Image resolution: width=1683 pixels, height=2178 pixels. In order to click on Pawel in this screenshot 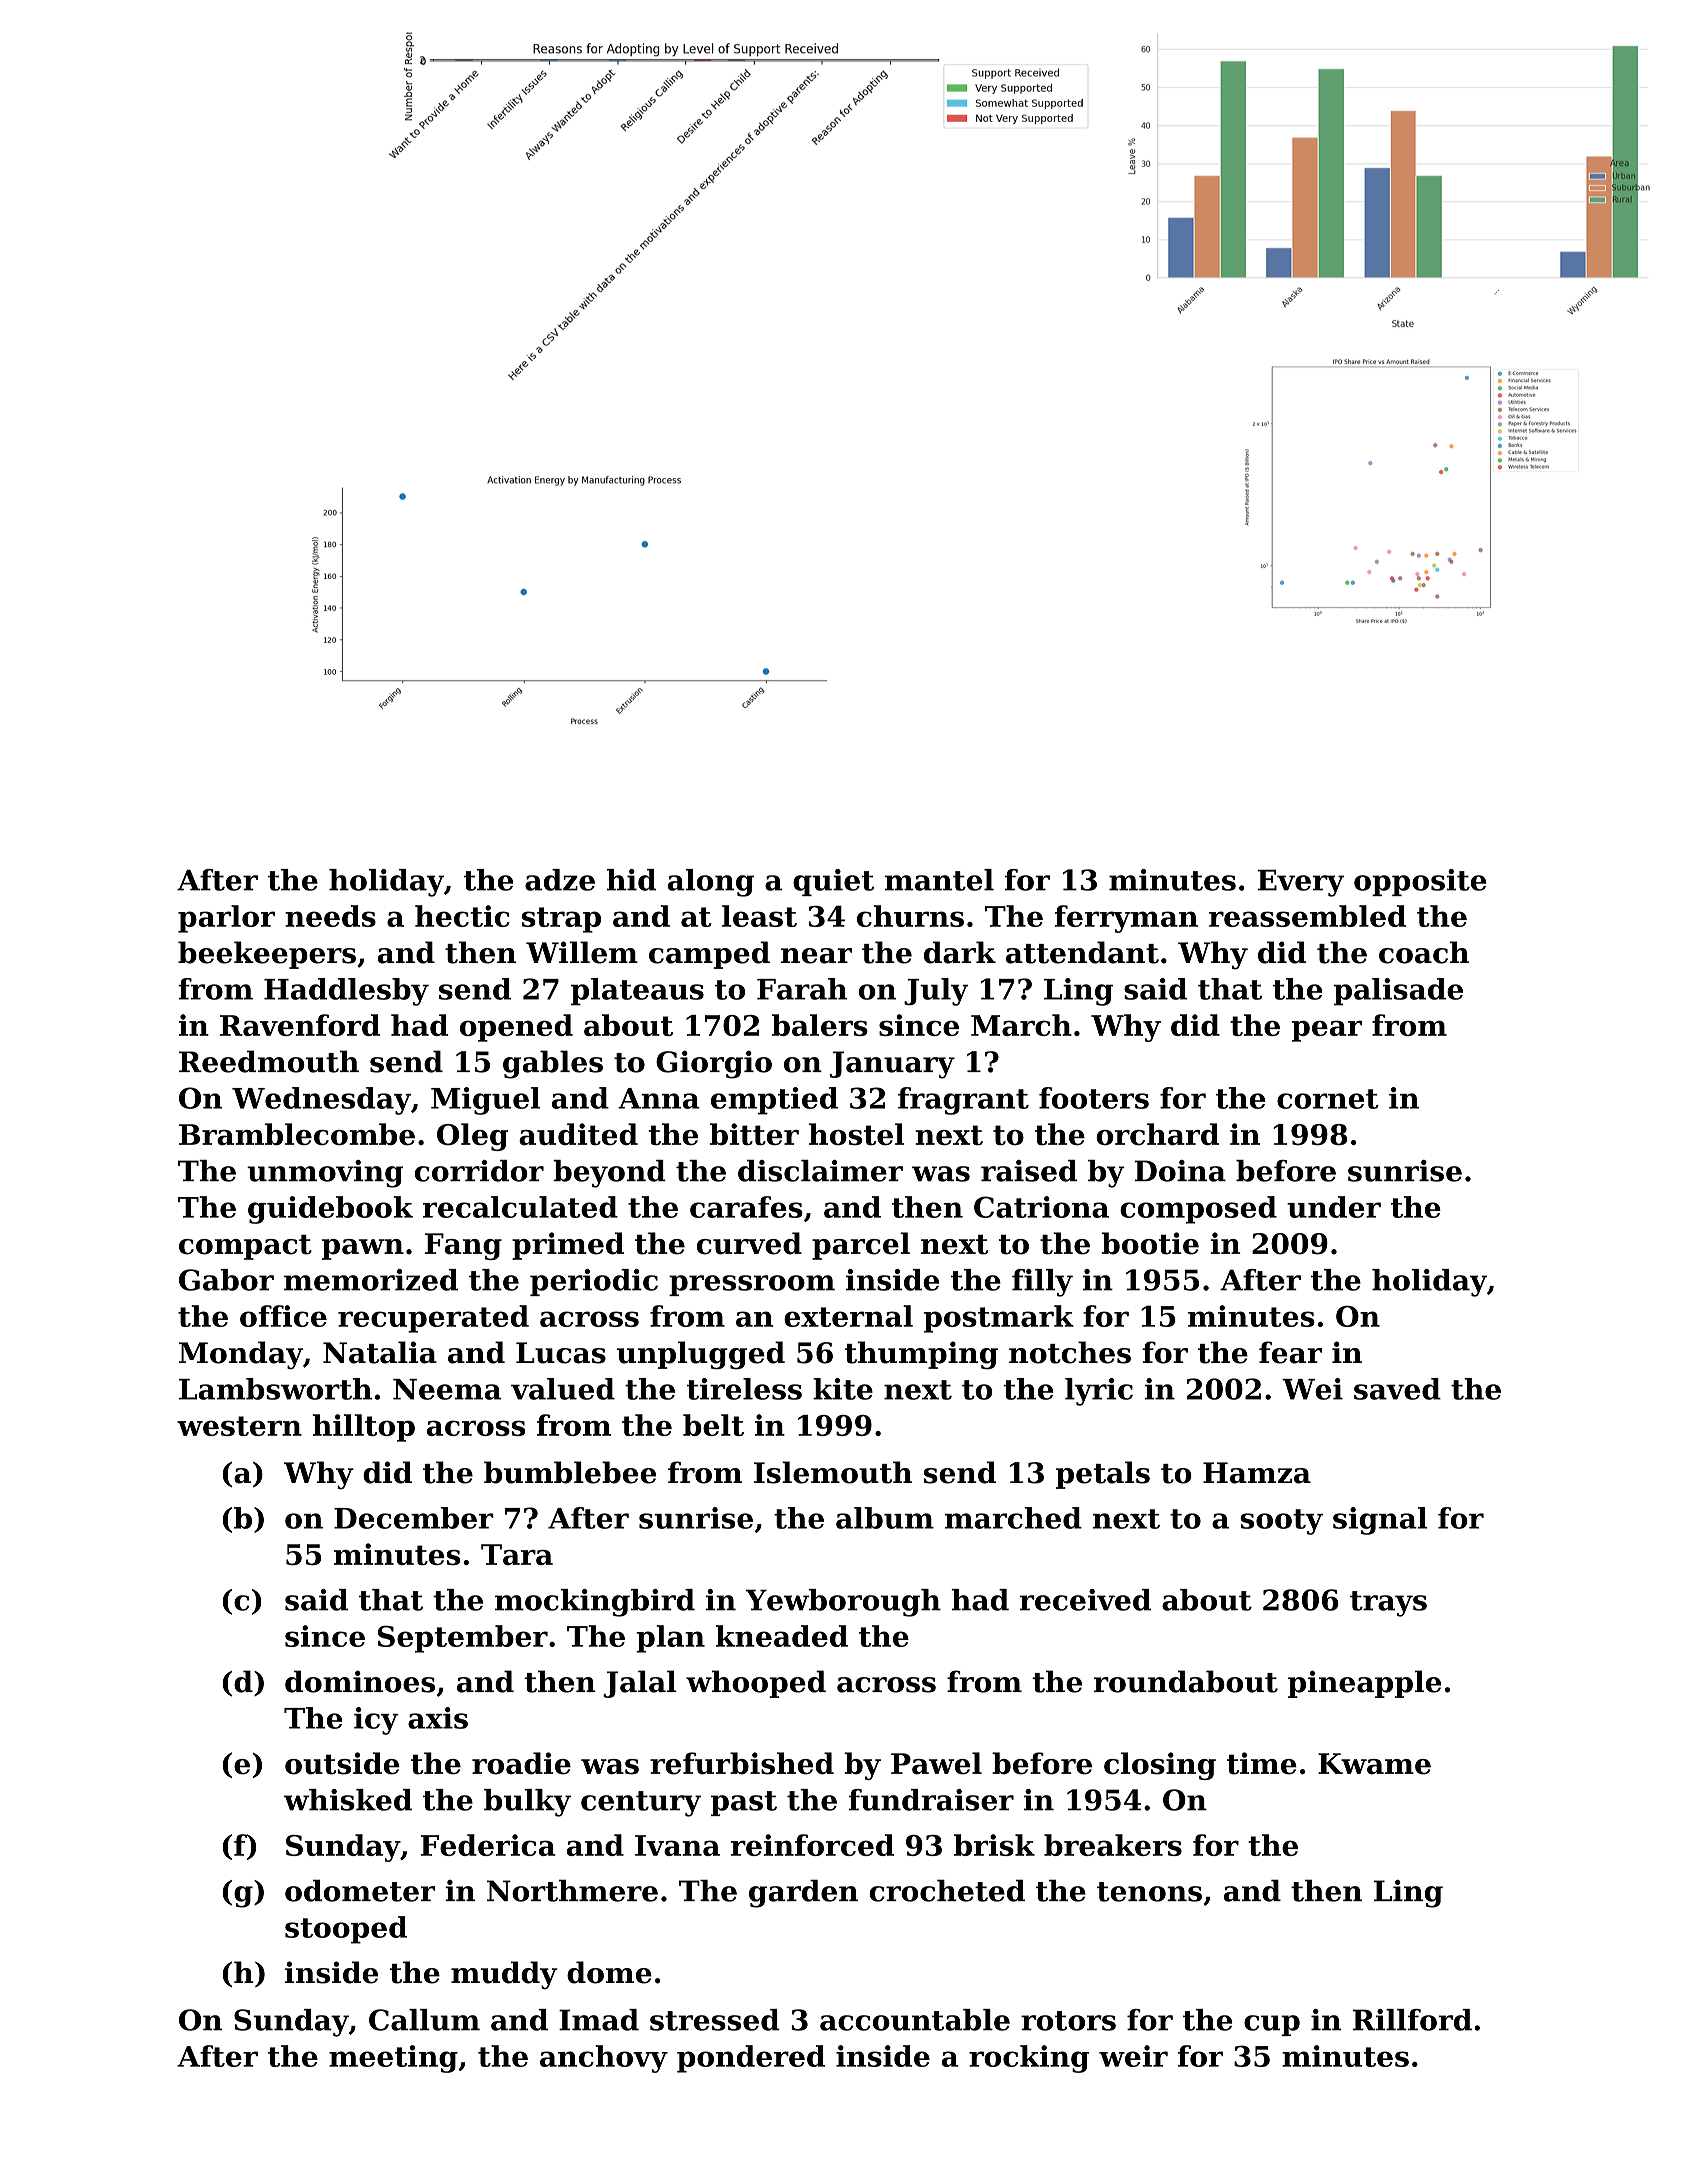, I will do `click(936, 1763)`.
